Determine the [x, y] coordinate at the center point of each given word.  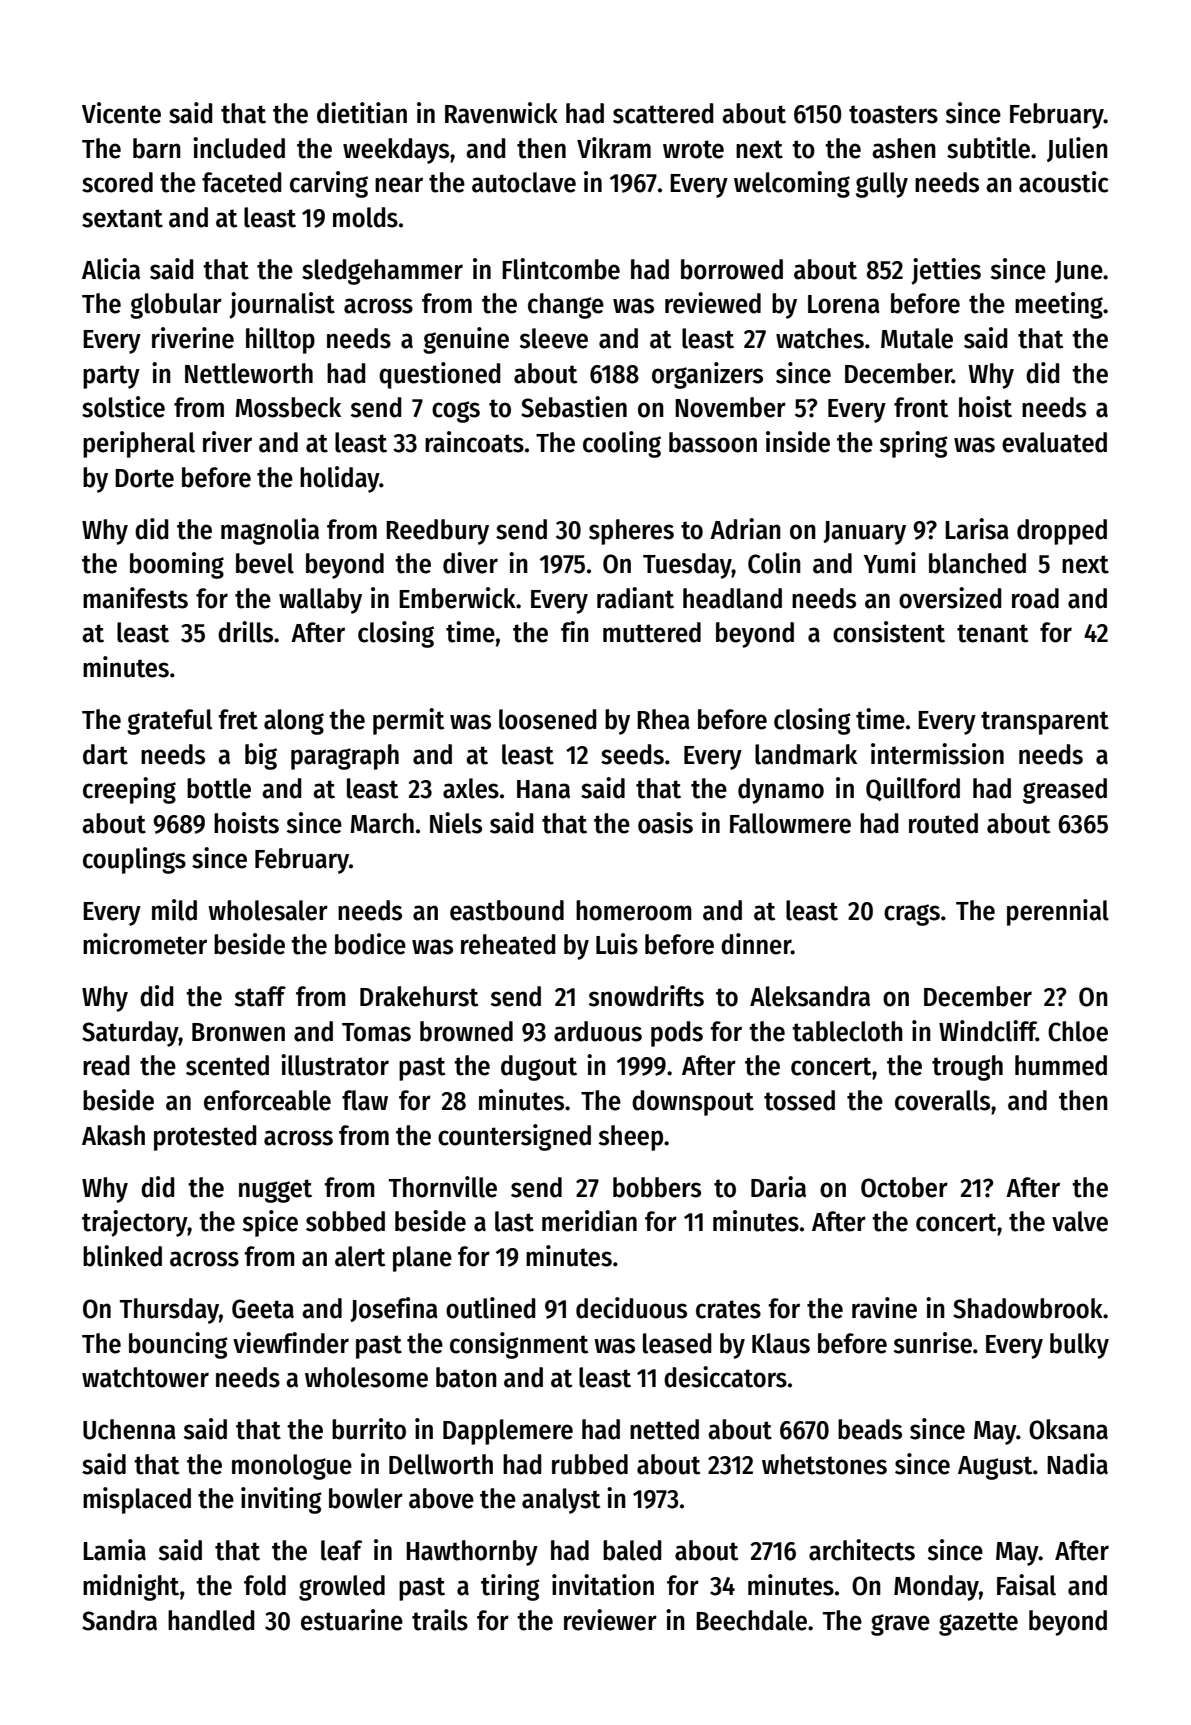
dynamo [781, 791]
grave [900, 1625]
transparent [1045, 723]
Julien [1077, 149]
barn [157, 148]
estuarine [352, 1620]
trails [440, 1620]
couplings [134, 860]
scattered [663, 113]
